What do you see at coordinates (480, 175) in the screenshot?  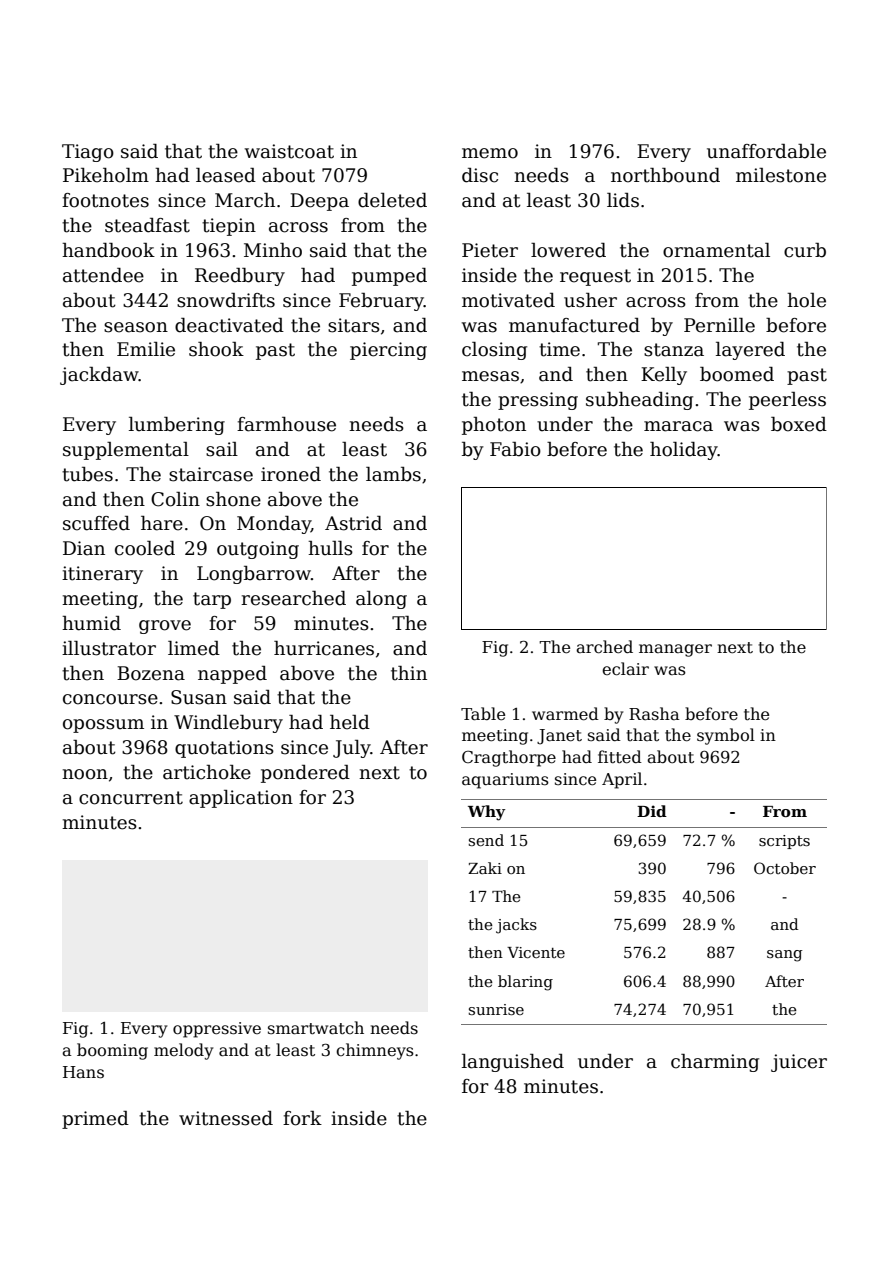 I see `disc` at bounding box center [480, 175].
